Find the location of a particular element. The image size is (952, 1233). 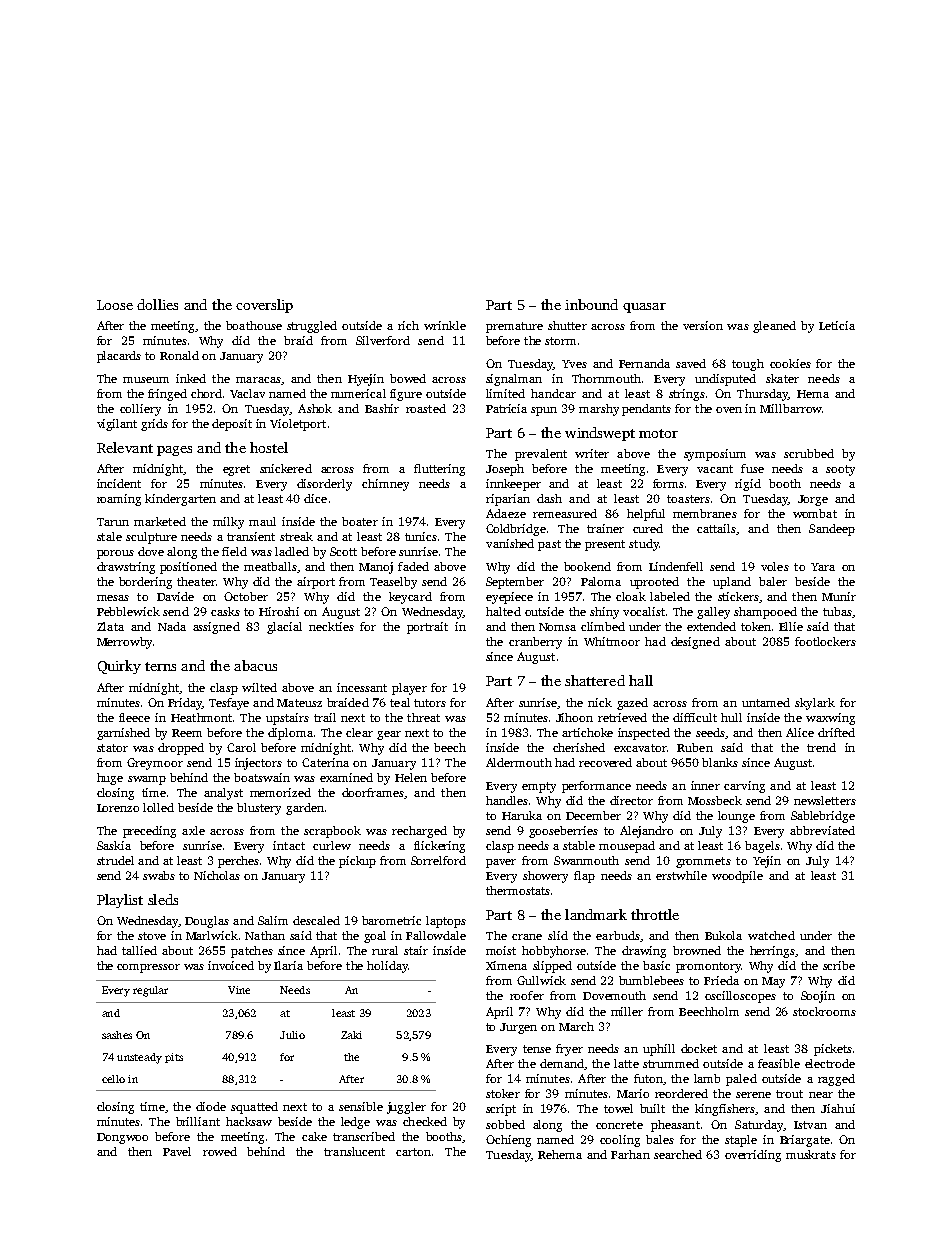

gear is located at coordinates (389, 735).
